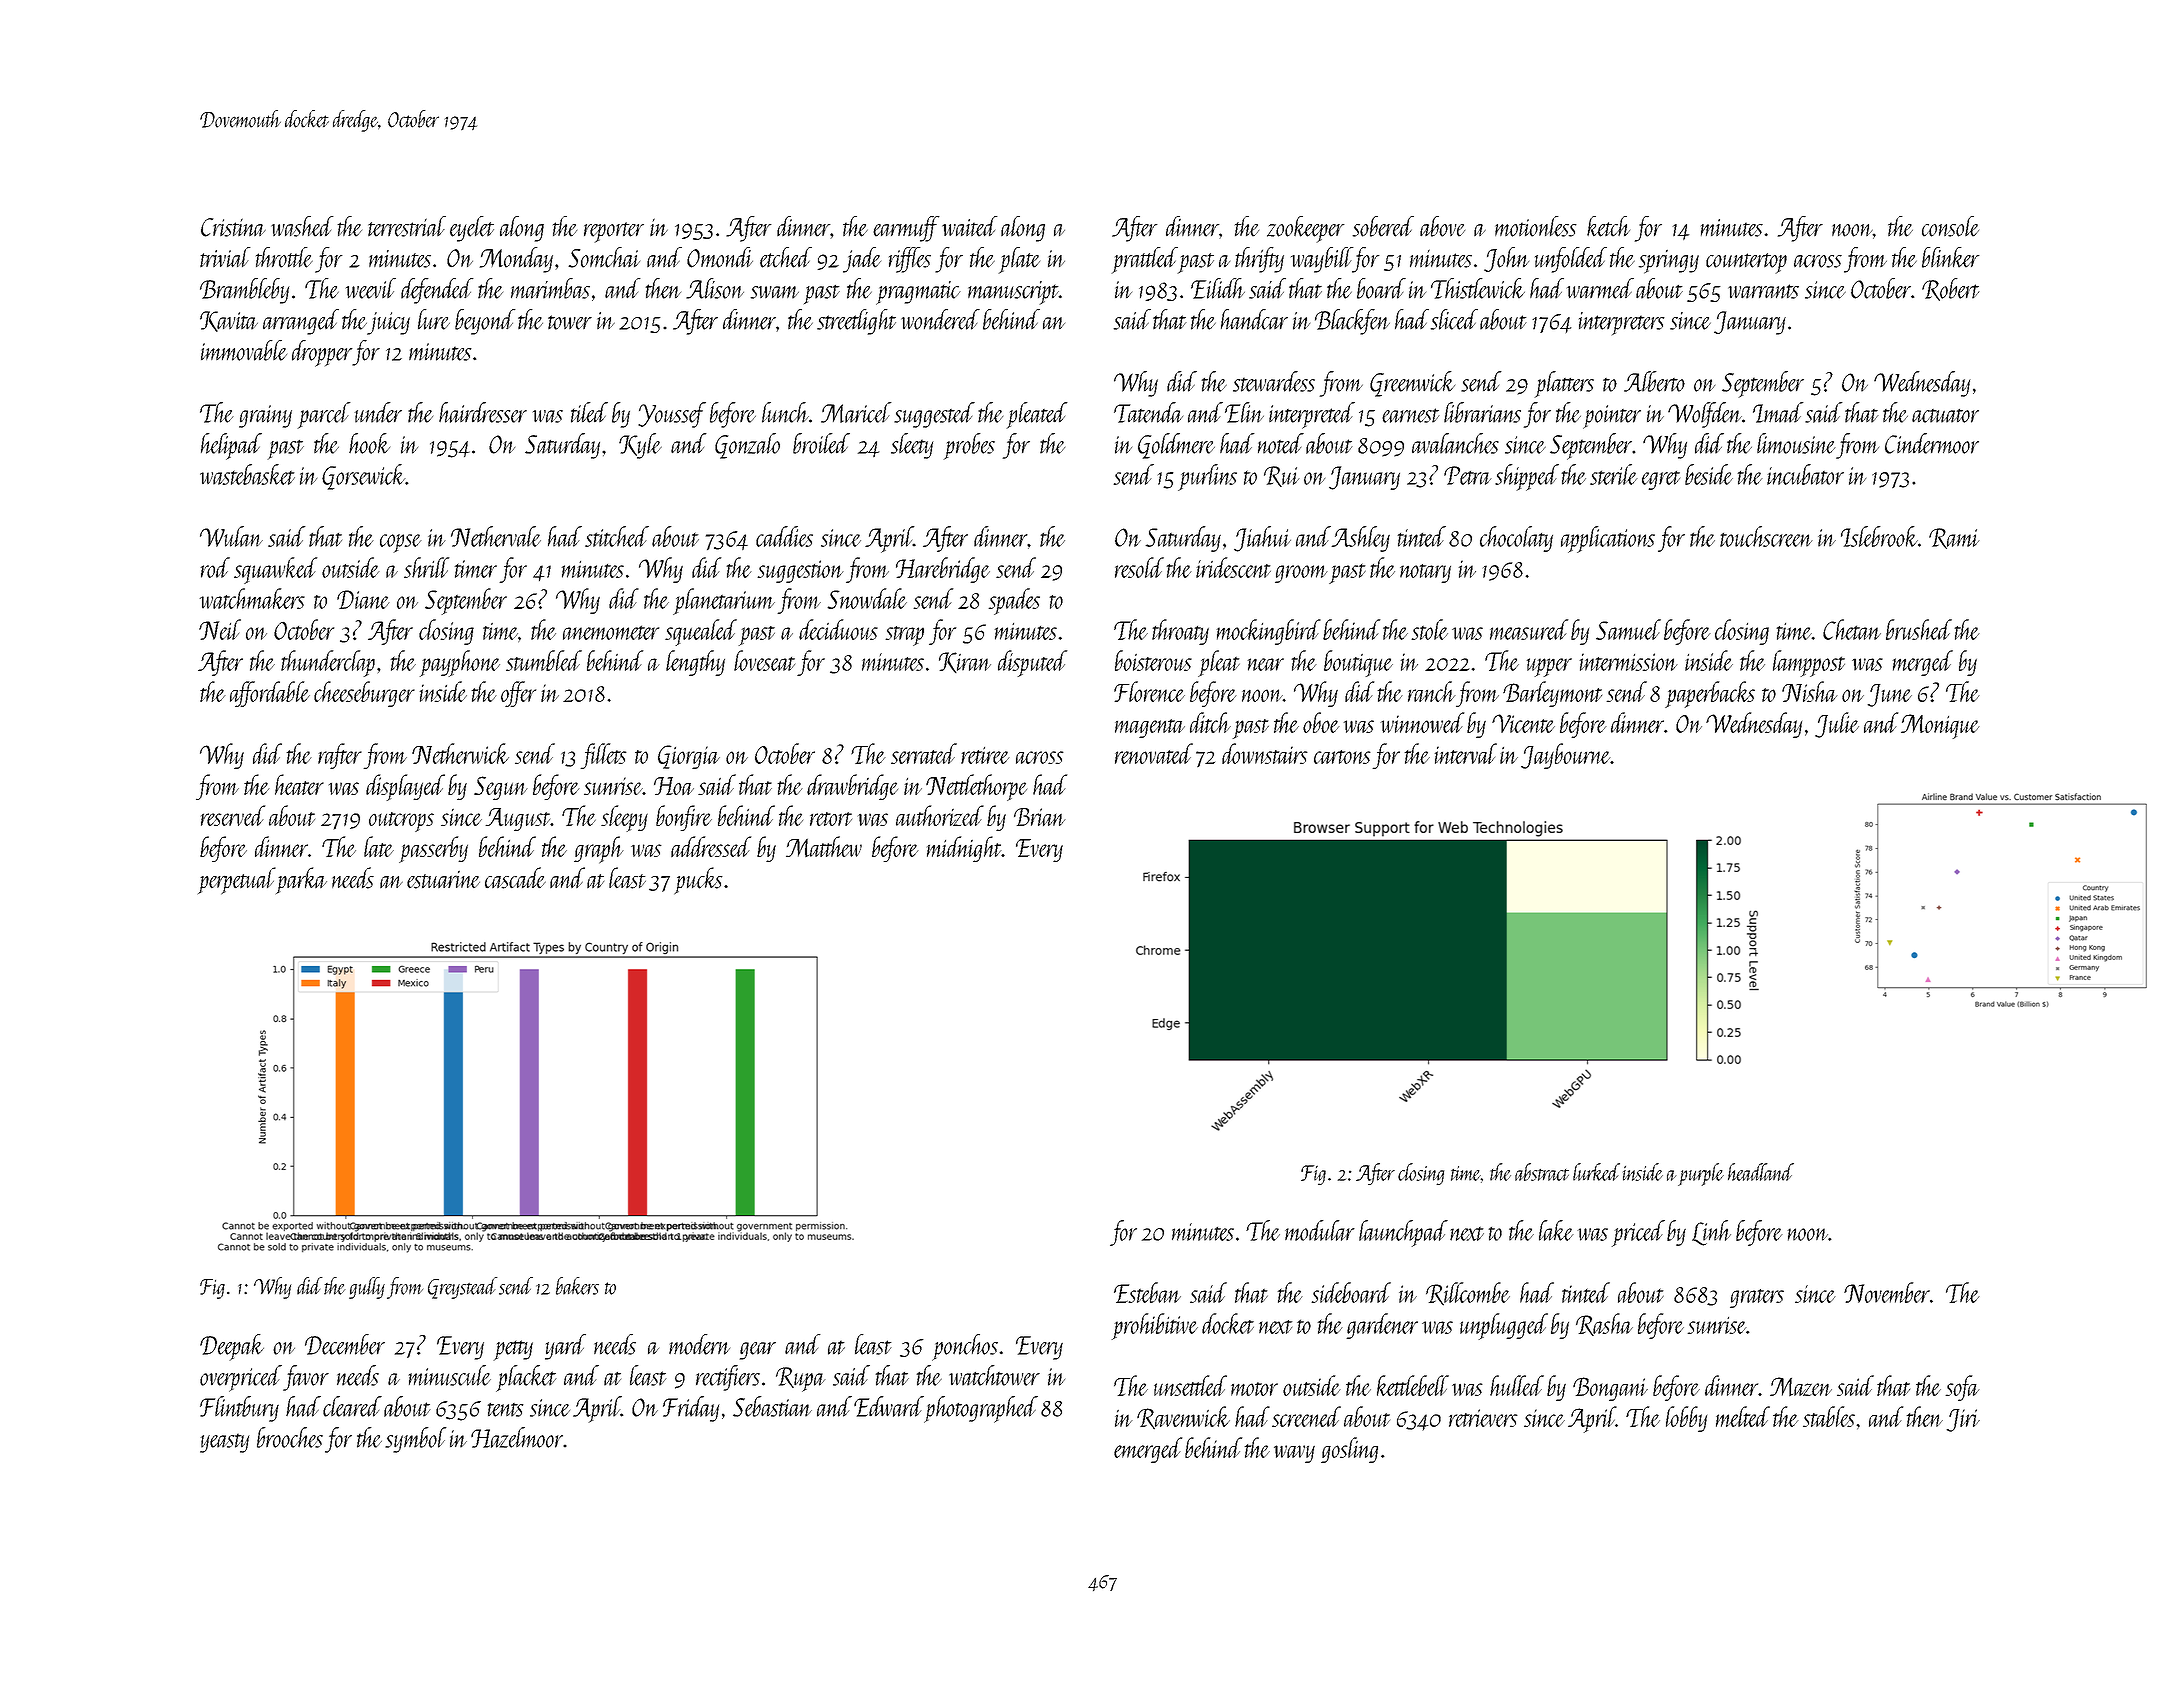  What do you see at coordinates (237, 881) in the screenshot?
I see `perpetual` at bounding box center [237, 881].
